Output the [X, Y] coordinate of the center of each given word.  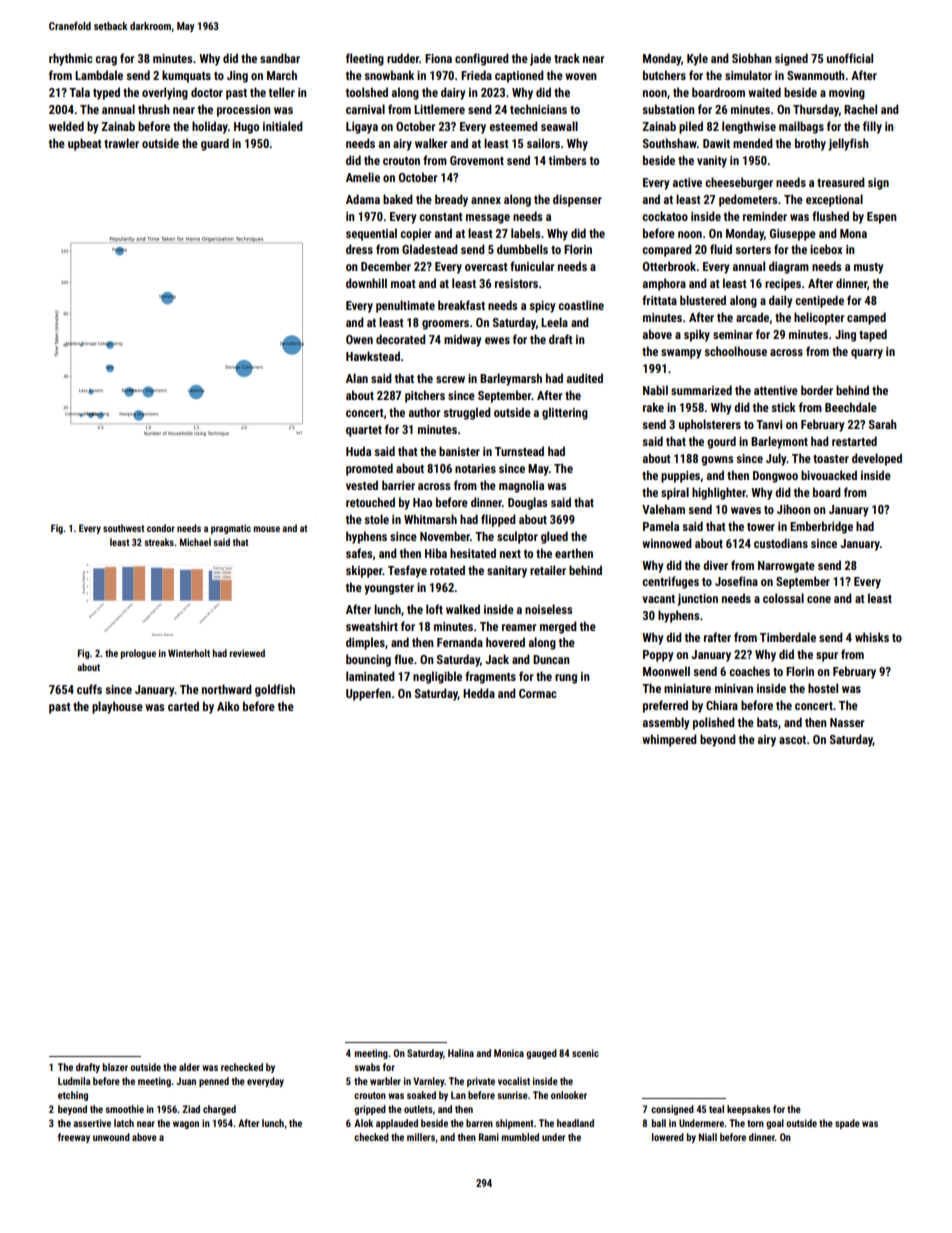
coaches [749, 671]
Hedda [479, 693]
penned [214, 1082]
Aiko [228, 706]
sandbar [280, 58]
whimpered [669, 740]
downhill [366, 283]
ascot [792, 740]
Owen [359, 339]
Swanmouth [816, 75]
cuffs [89, 689]
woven [581, 76]
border [817, 390]
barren [479, 1123]
